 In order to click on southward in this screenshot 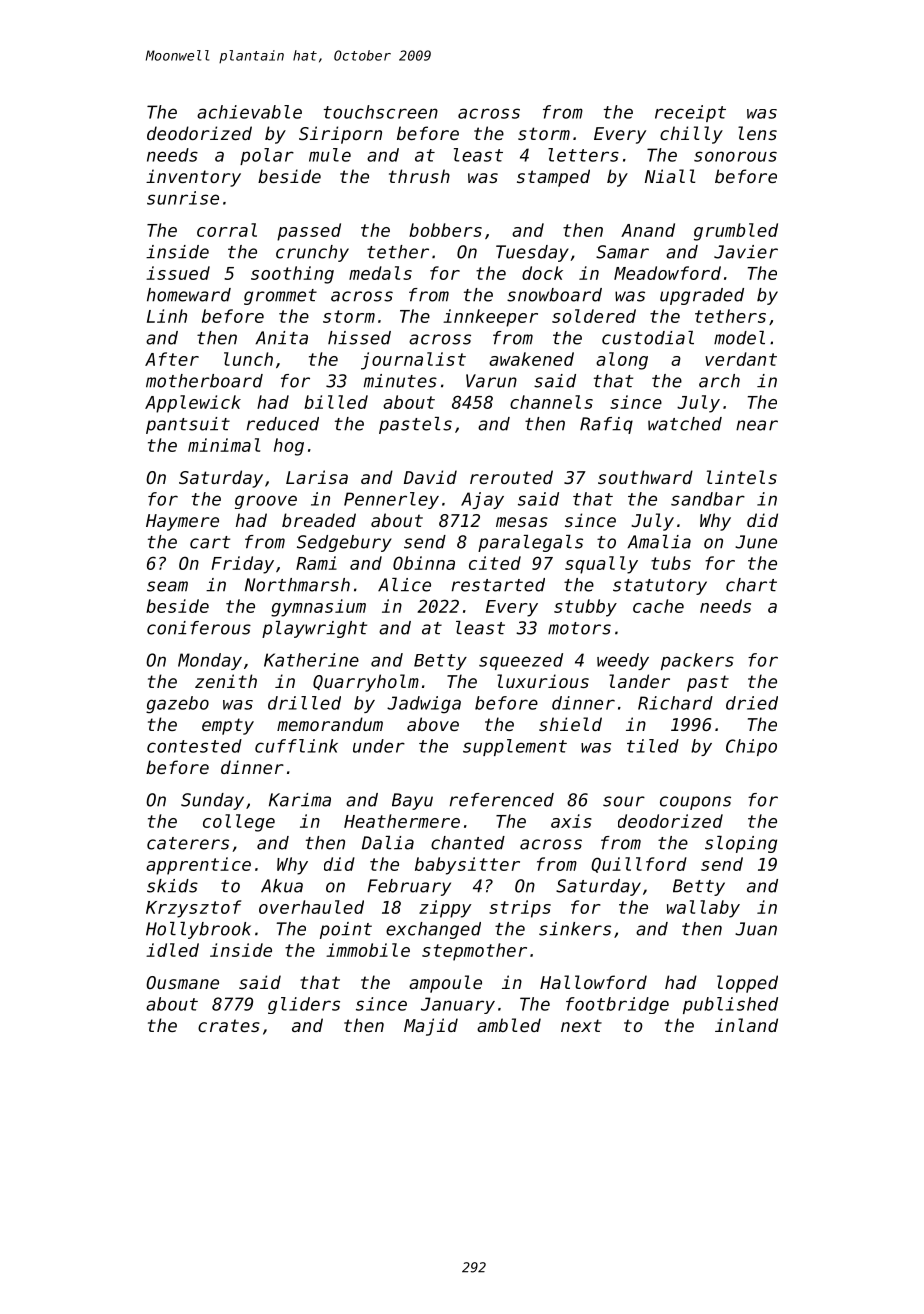, I will do `click(645, 477)`.
